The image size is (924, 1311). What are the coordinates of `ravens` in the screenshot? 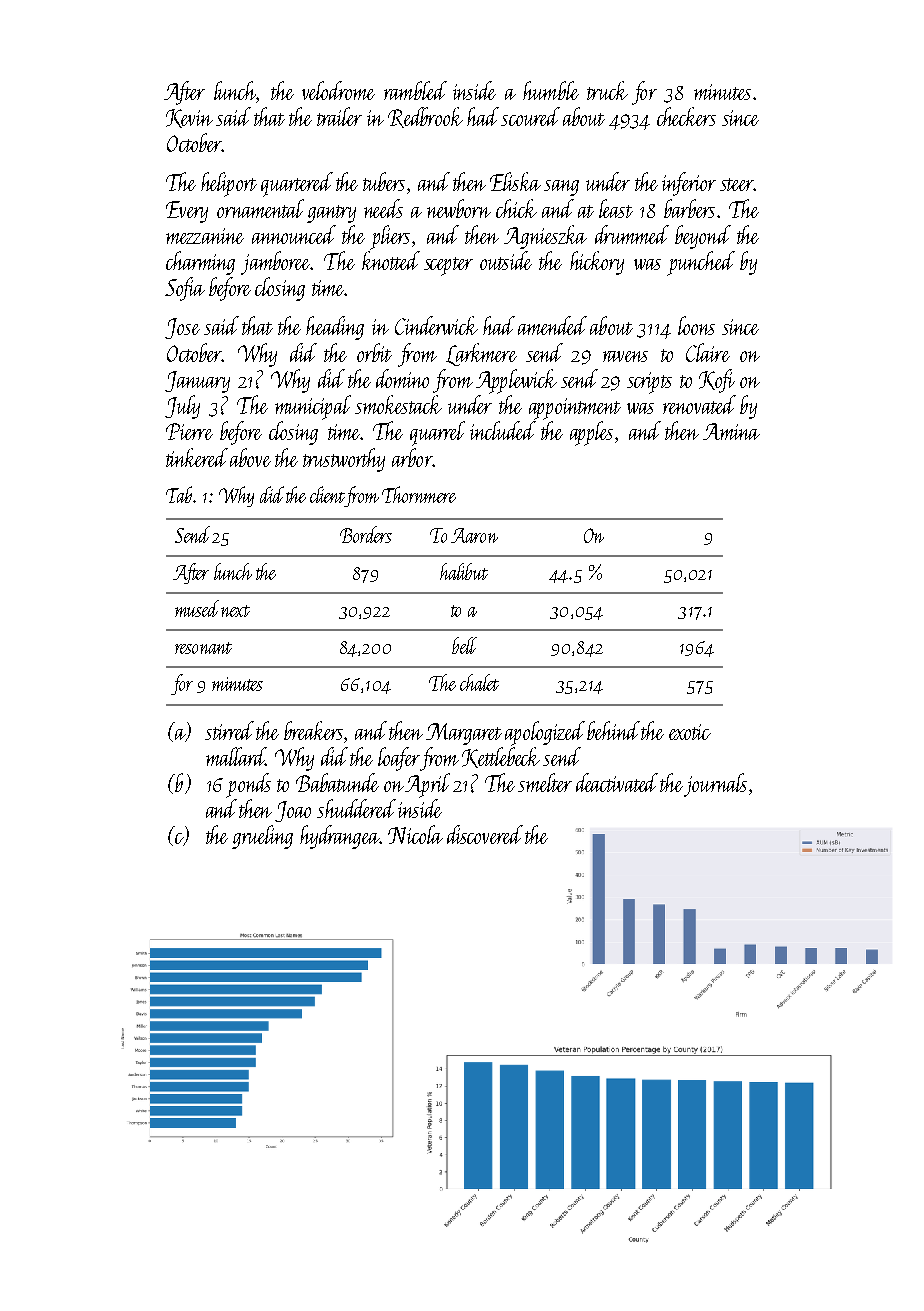 It's located at (625, 356).
